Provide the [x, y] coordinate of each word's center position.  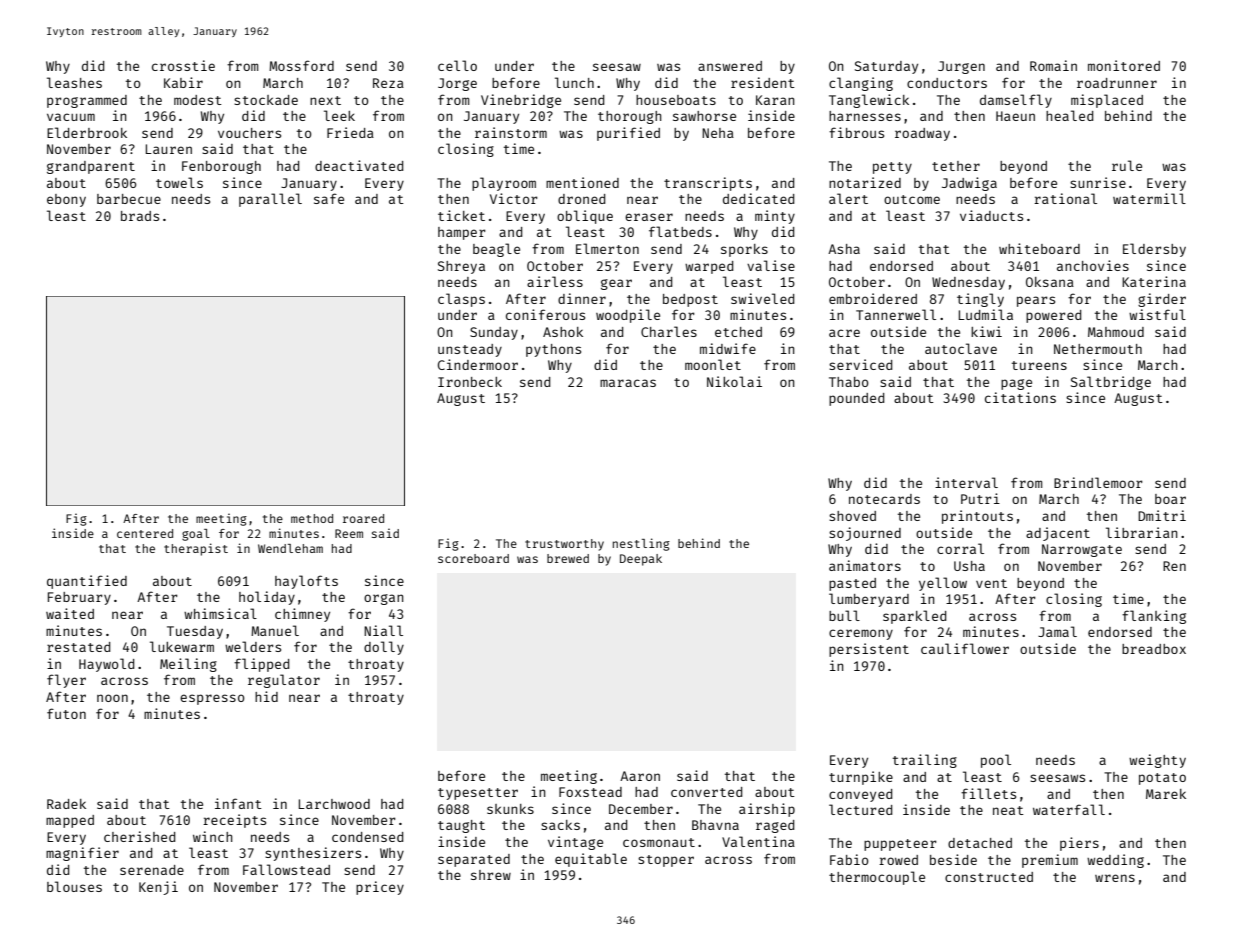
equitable [591, 860]
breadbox [1154, 649]
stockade [266, 100]
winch [213, 836]
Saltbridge [1111, 383]
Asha [844, 249]
